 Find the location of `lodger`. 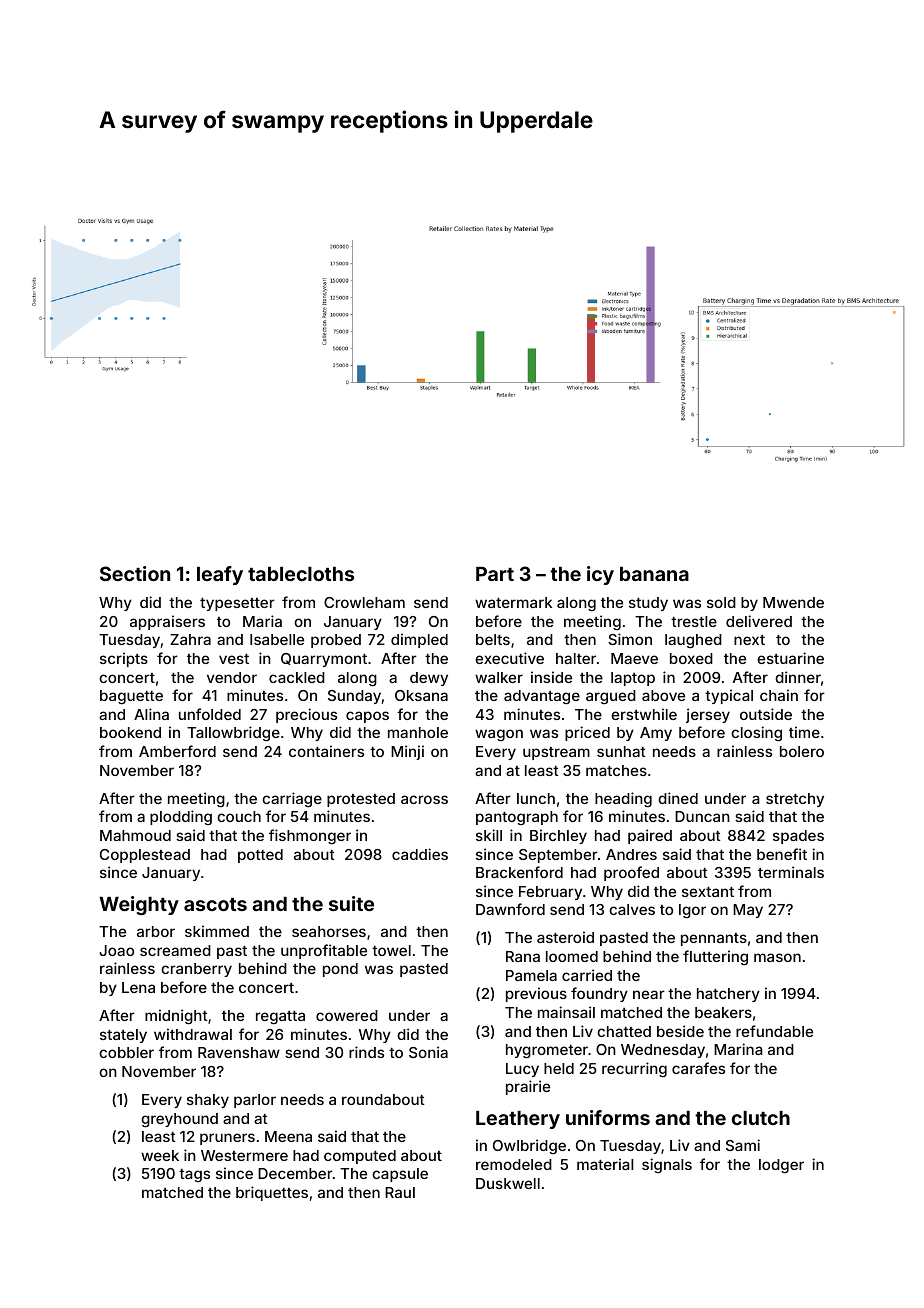

lodger is located at coordinates (781, 1166).
